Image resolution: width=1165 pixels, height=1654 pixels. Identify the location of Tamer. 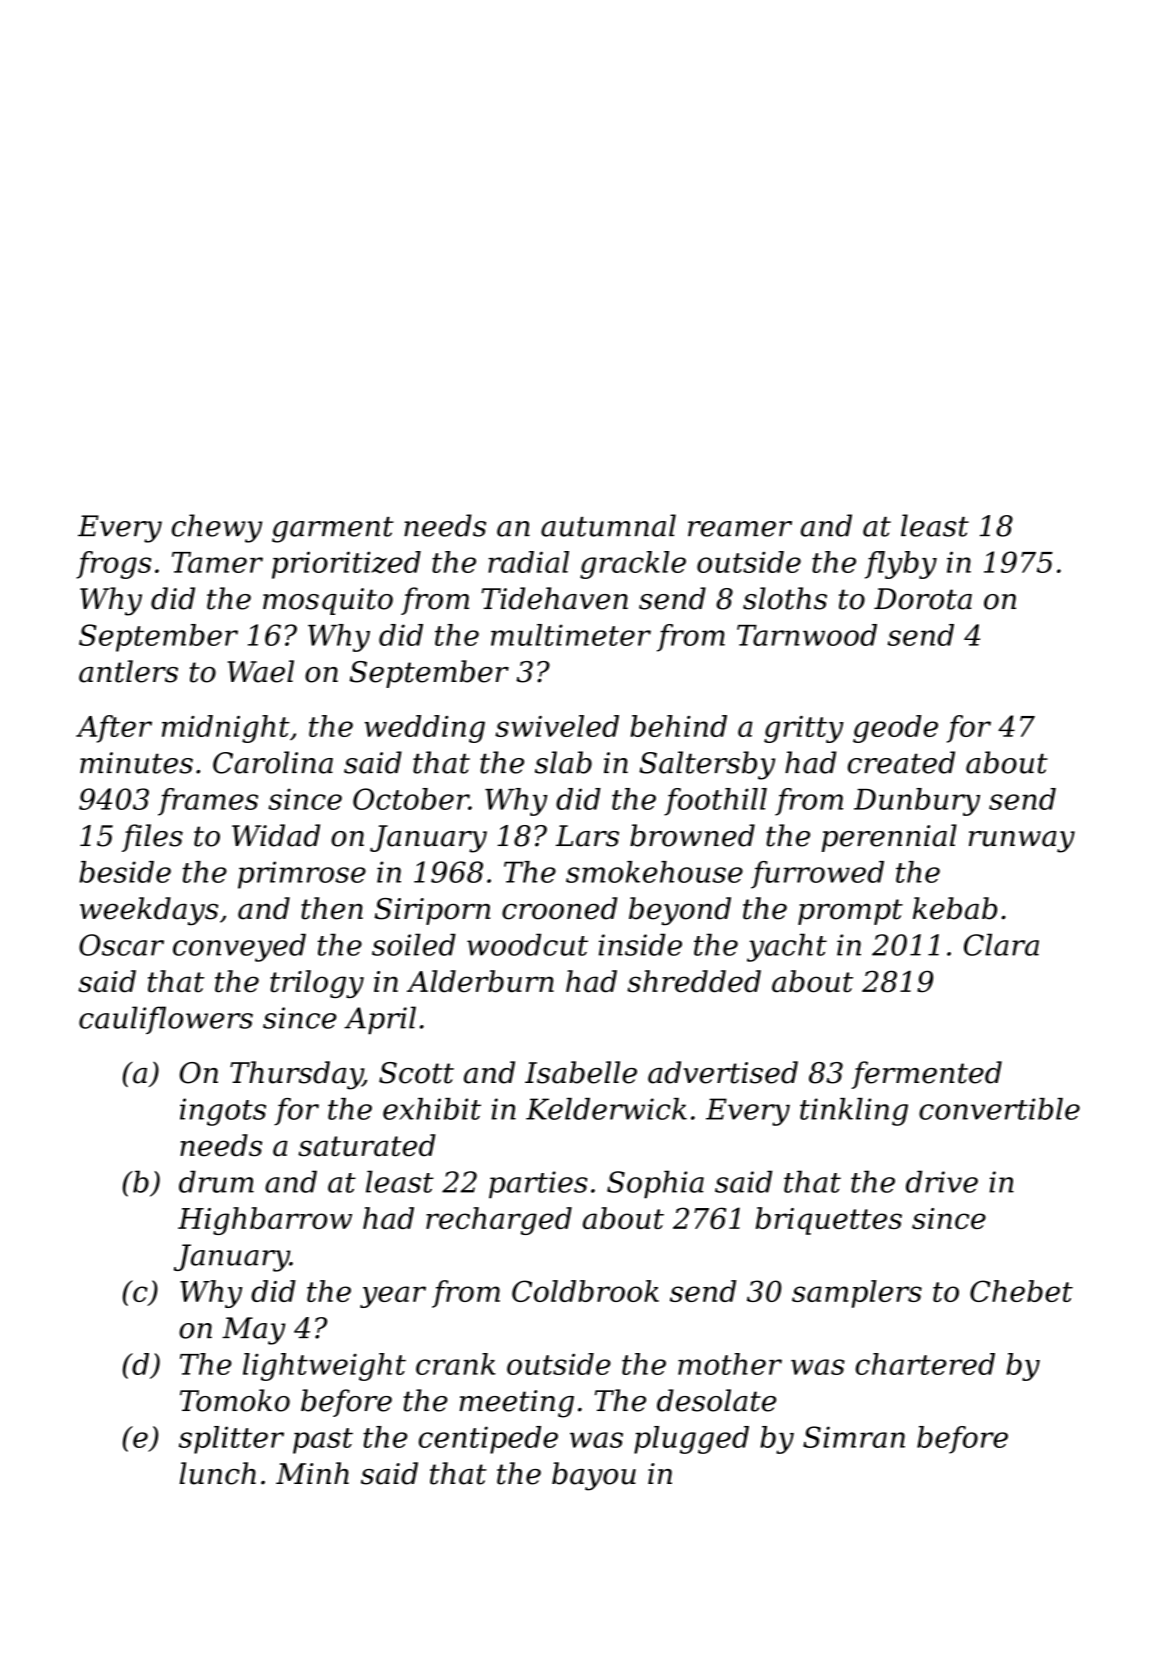
(217, 562).
